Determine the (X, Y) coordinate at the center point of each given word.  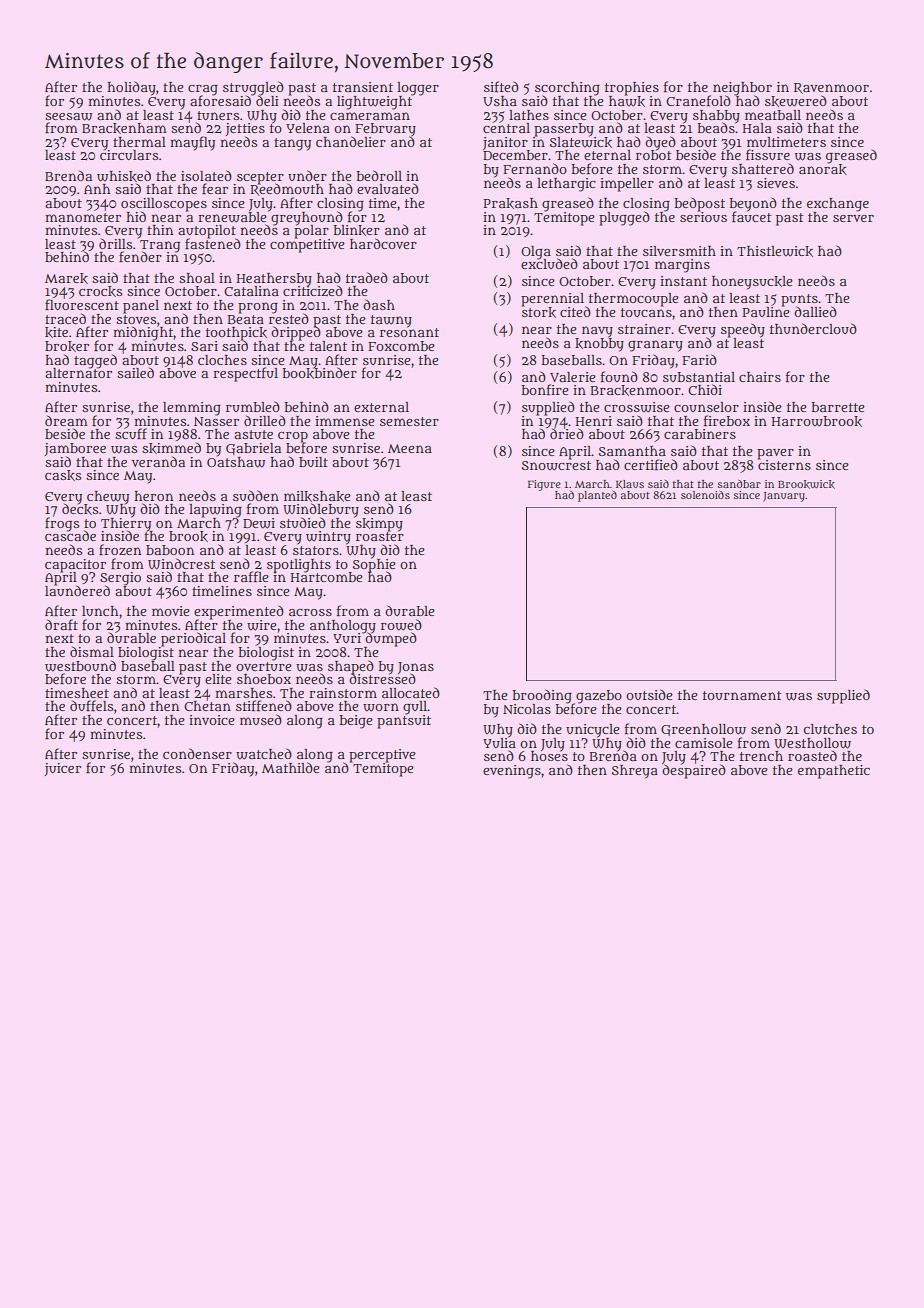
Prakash (510, 203)
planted (597, 496)
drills (115, 243)
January (784, 497)
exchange (838, 204)
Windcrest (181, 564)
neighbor (742, 89)
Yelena (308, 128)
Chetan (207, 706)
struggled (253, 88)
